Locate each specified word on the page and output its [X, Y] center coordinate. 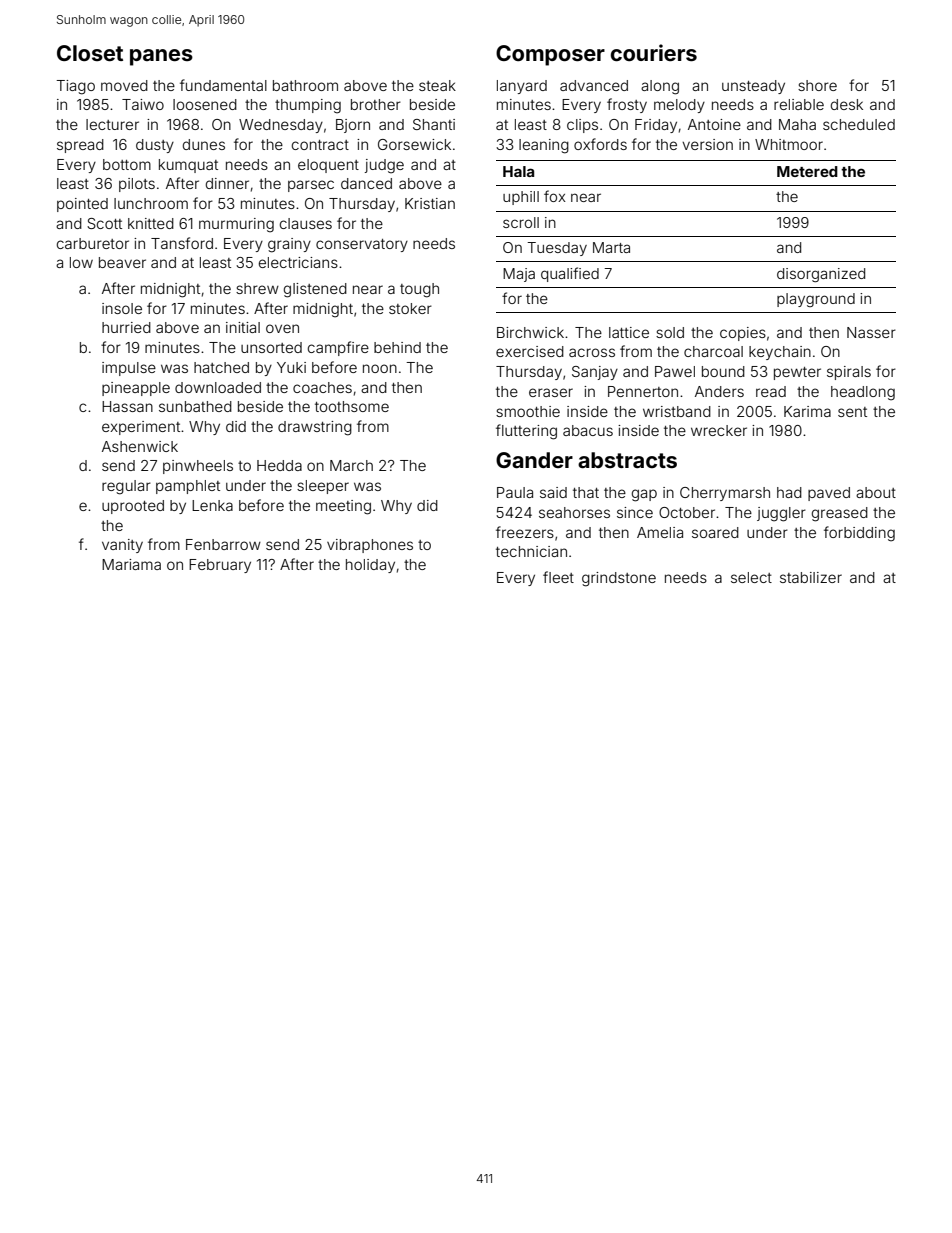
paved [829, 494]
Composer [550, 55]
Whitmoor [789, 144]
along [660, 87]
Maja [519, 275]
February [220, 566]
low [81, 262]
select [751, 577]
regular [126, 487]
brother [376, 104]
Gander [534, 460]
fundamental [223, 85]
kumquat [188, 166]
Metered [807, 171]
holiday [370, 566]
